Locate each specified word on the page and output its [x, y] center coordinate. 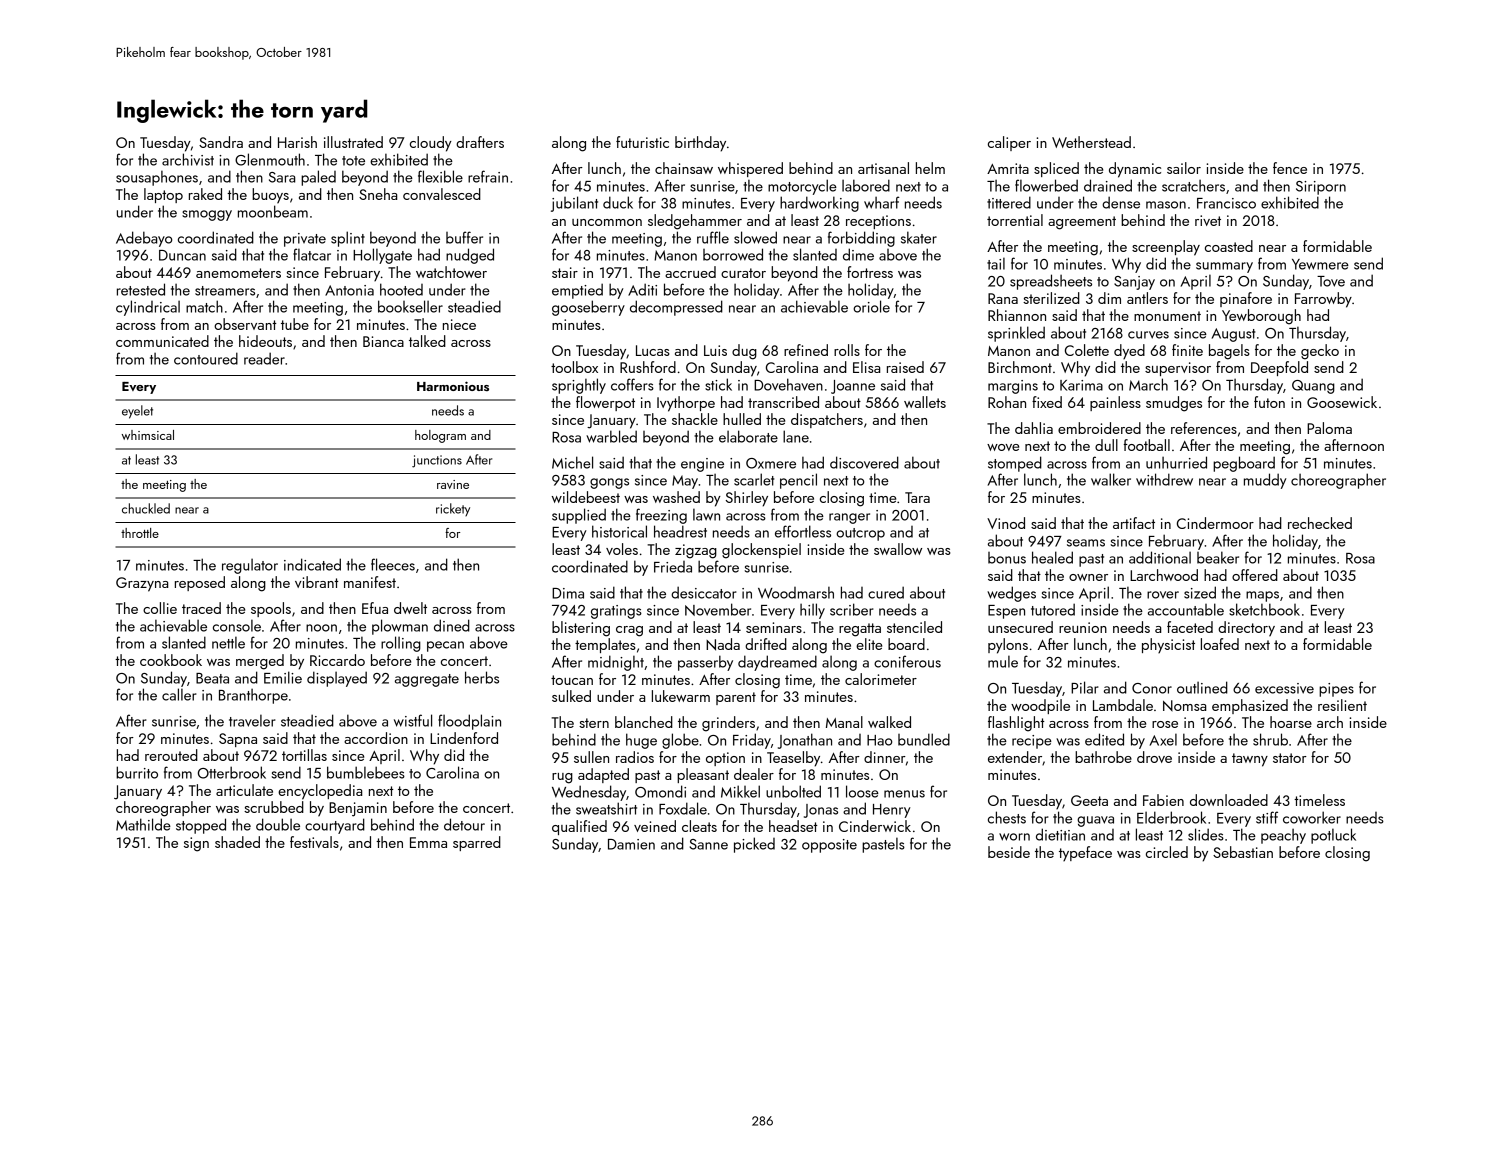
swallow [898, 549]
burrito [137, 772]
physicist [1168, 645]
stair [565, 272]
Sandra [221, 142]
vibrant [317, 582]
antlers [1147, 298]
